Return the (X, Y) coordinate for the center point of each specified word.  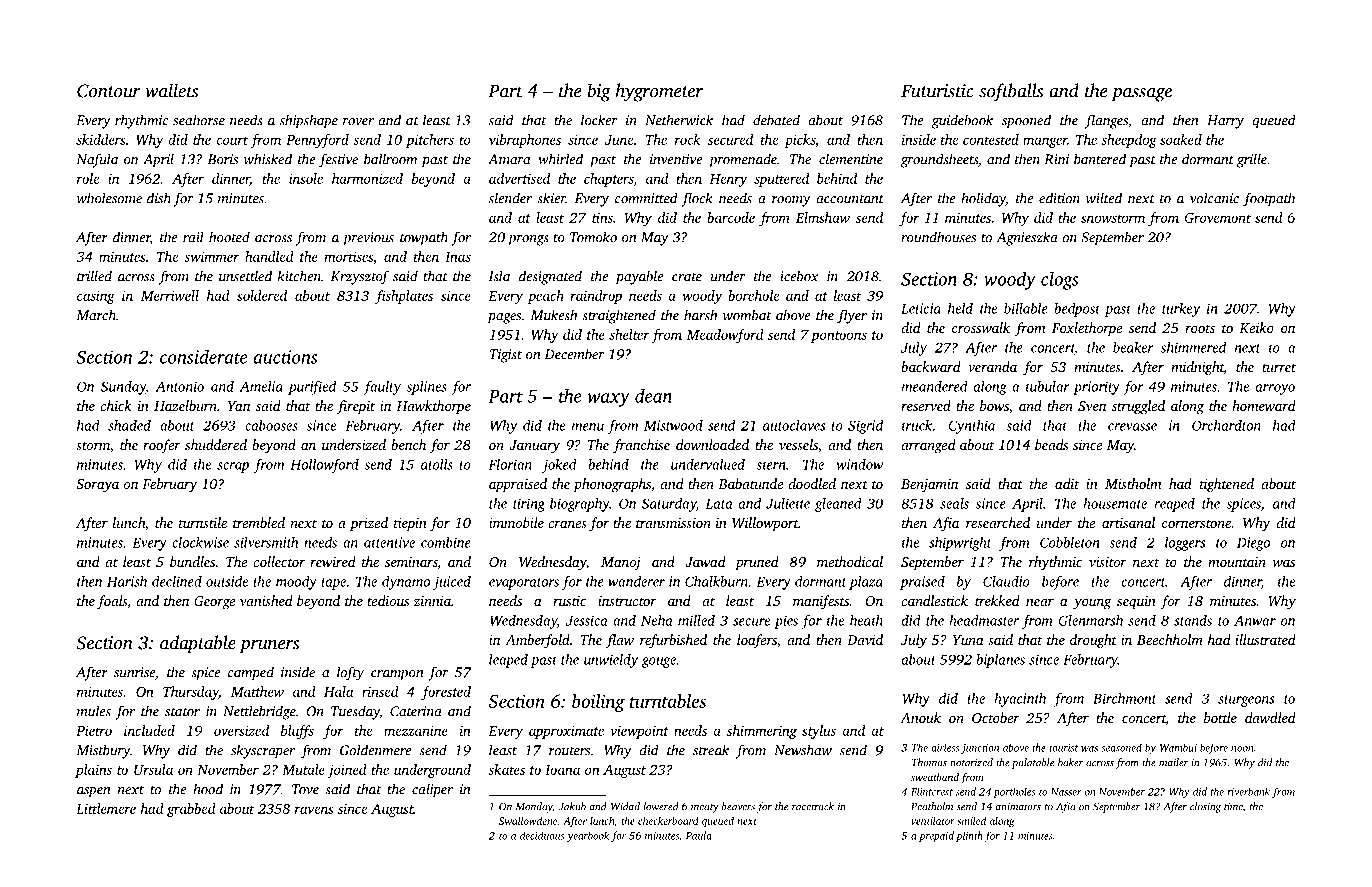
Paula (699, 835)
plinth (969, 836)
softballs (1011, 92)
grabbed (191, 810)
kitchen (299, 276)
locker (599, 120)
